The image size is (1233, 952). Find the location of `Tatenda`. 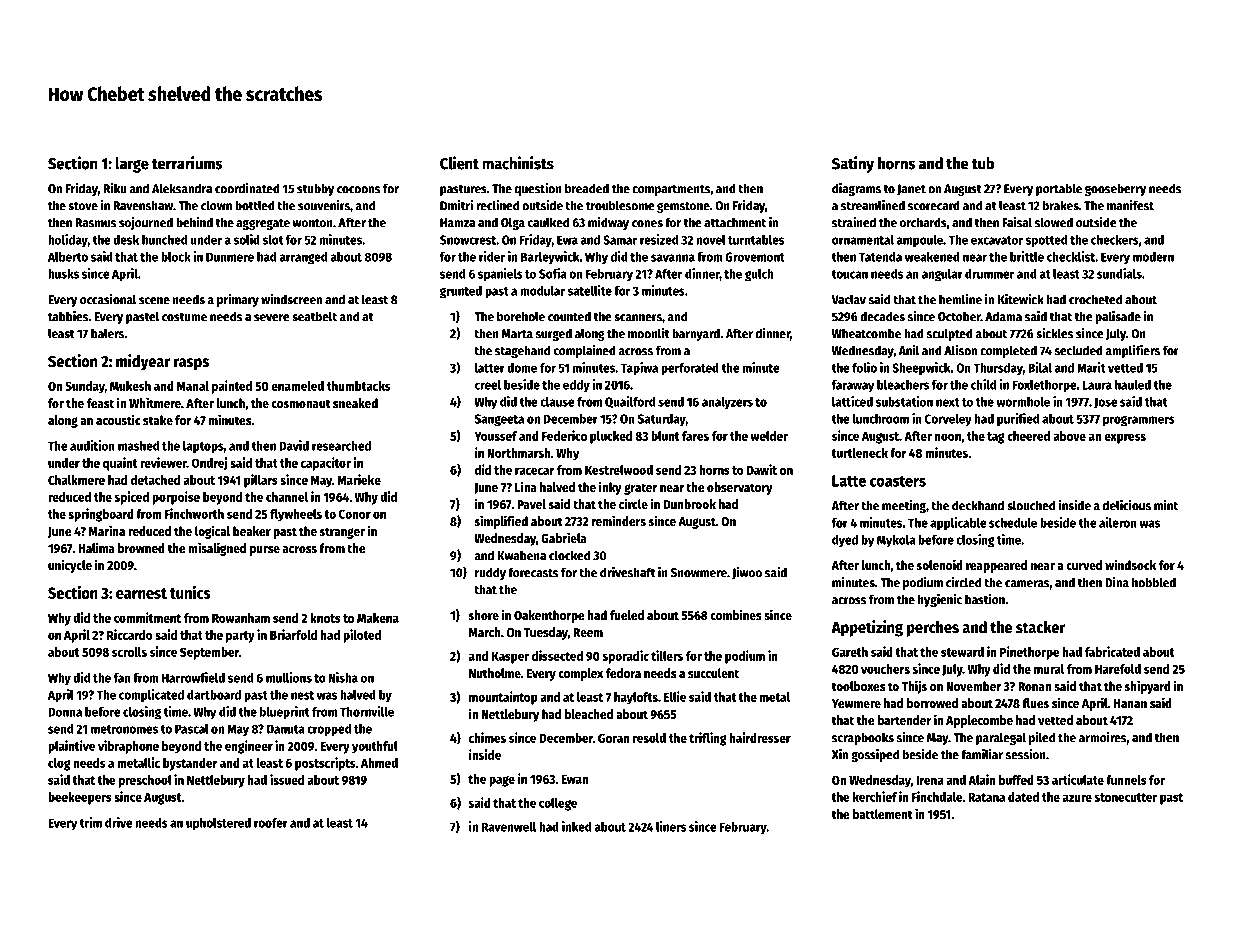

Tatenda is located at coordinates (880, 257).
